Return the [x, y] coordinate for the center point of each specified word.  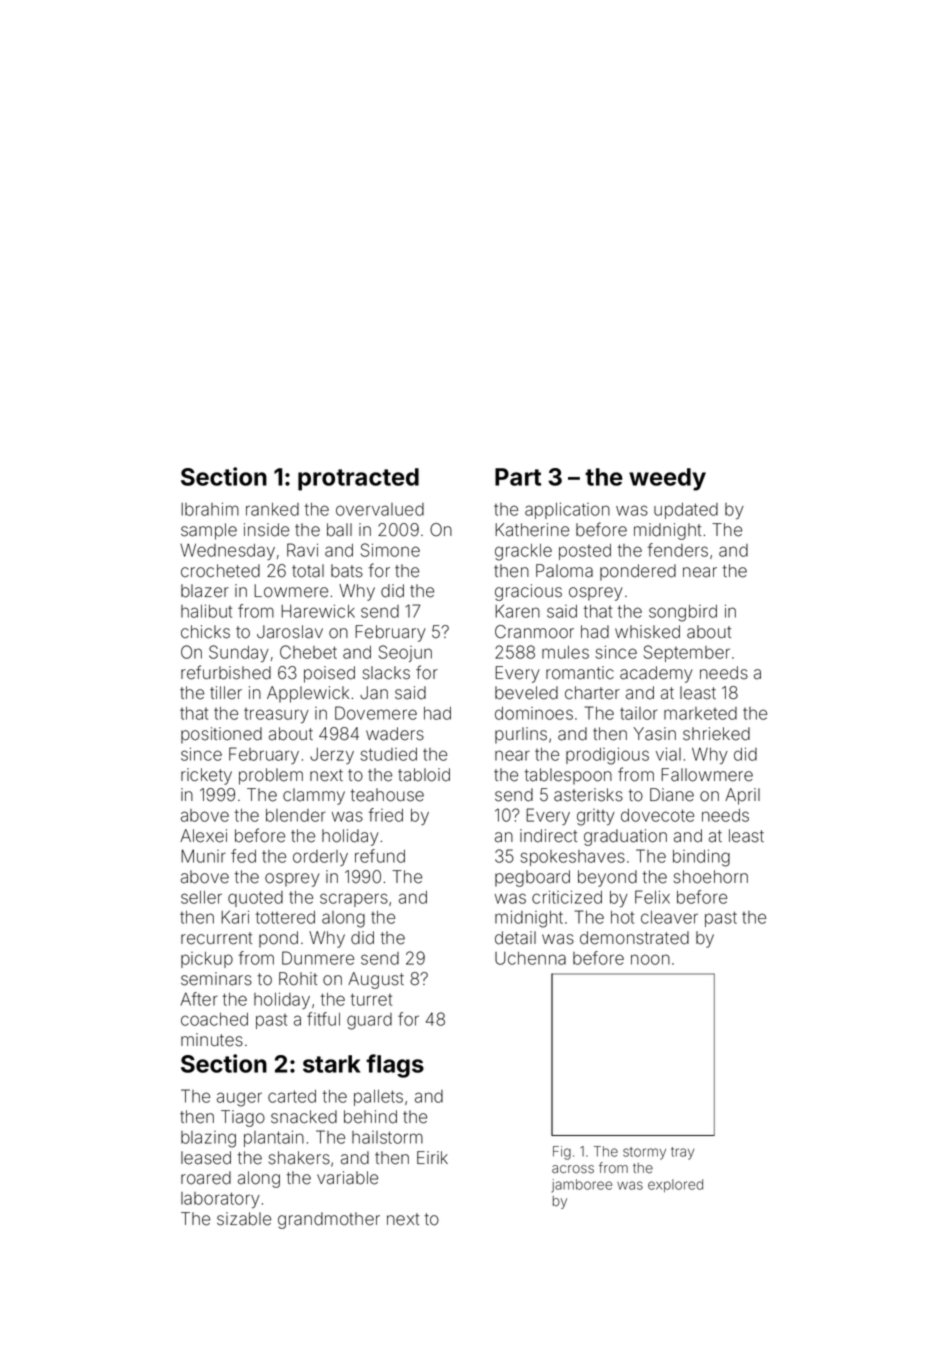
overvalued [380, 509]
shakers [299, 1158]
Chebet [308, 652]
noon [650, 959]
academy [656, 674]
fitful [323, 1019]
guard [369, 1021]
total [308, 571]
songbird [683, 613]
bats [347, 571]
